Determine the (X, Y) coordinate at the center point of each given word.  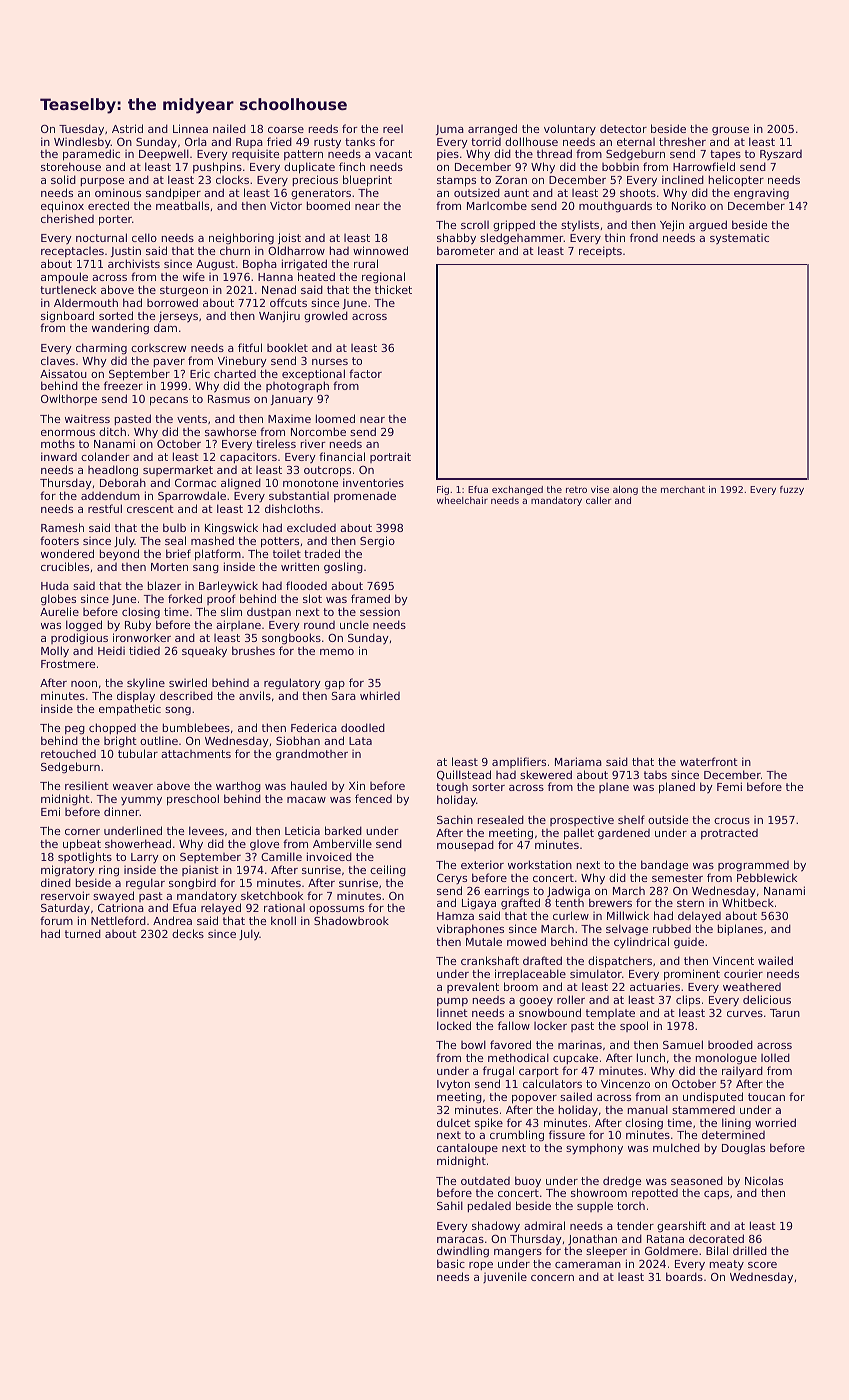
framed (370, 598)
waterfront (709, 761)
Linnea (190, 128)
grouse (730, 131)
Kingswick (231, 529)
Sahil (450, 1205)
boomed (328, 205)
